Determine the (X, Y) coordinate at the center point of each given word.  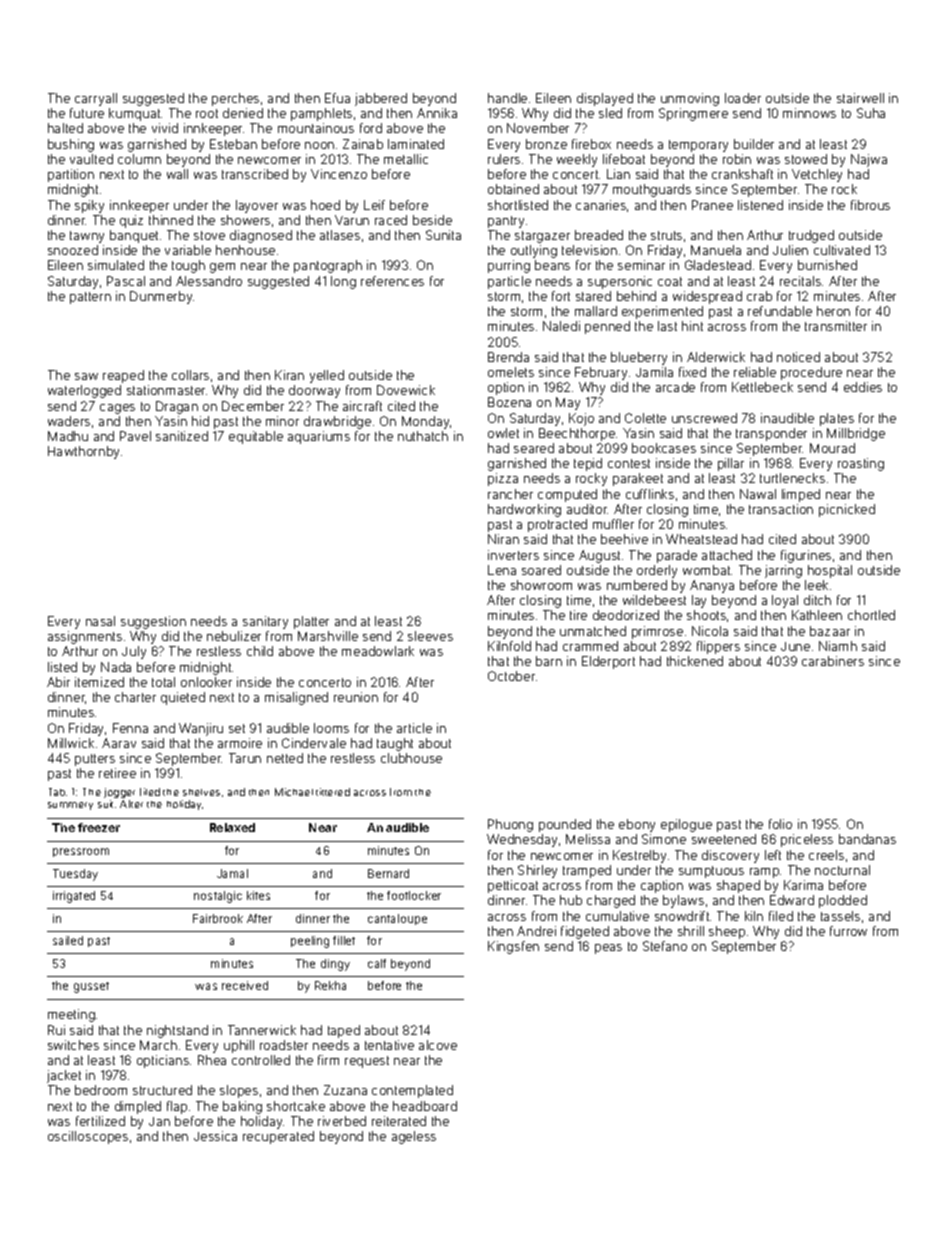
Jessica (215, 1136)
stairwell (860, 98)
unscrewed (704, 418)
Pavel (135, 436)
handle (507, 98)
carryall (96, 99)
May (568, 403)
